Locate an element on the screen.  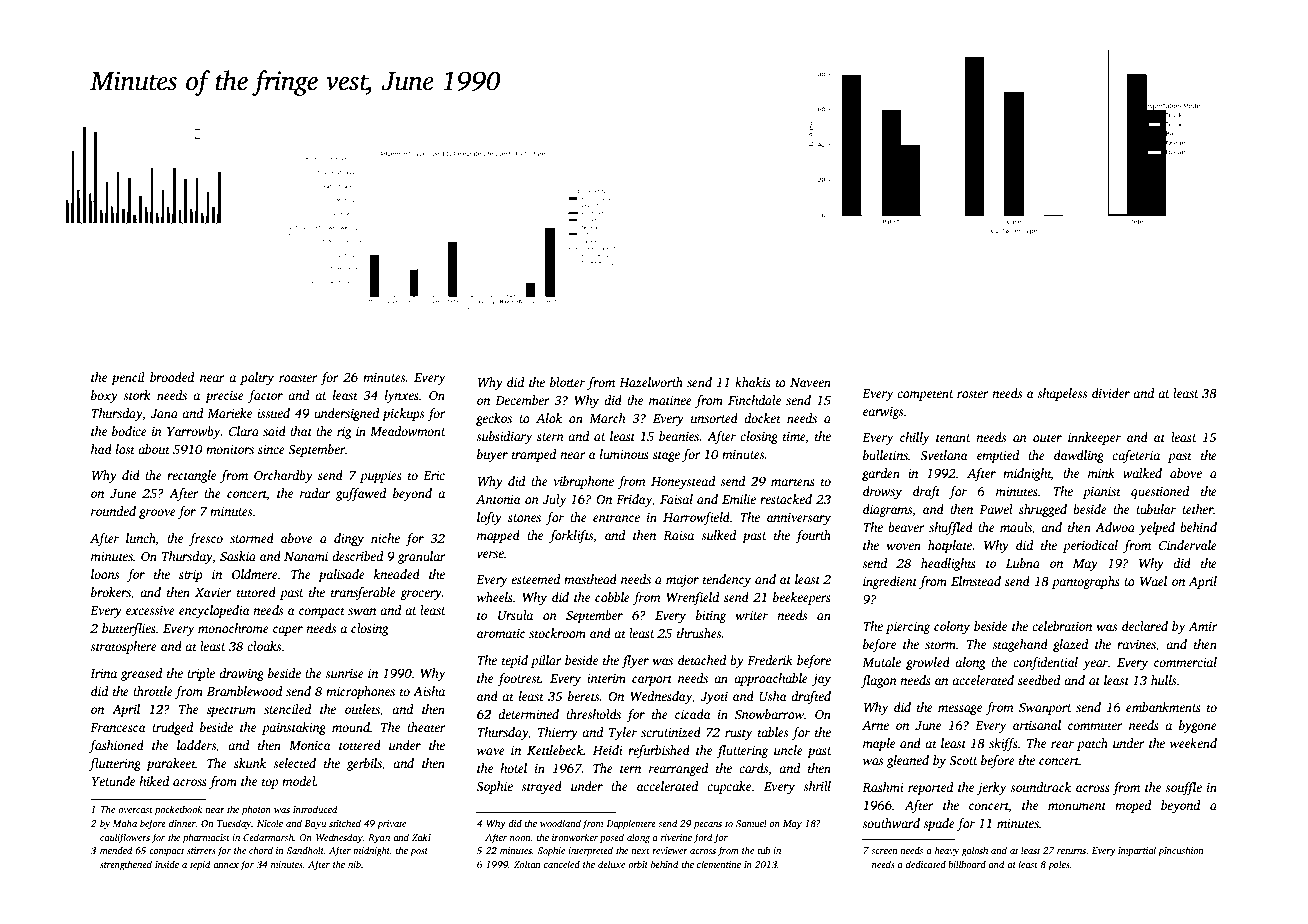
poles is located at coordinates (1059, 865).
